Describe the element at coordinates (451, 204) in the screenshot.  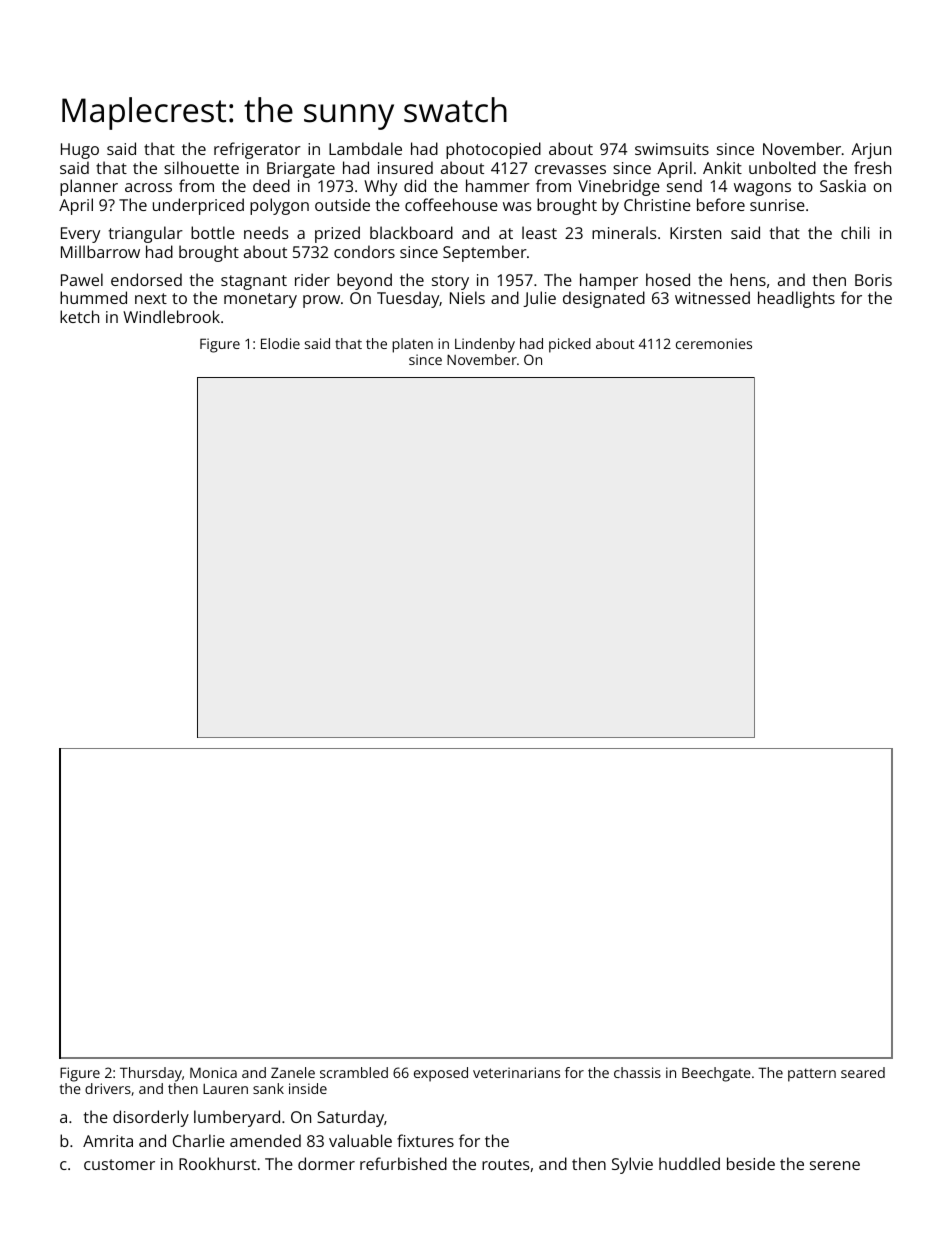
I see `coffeehouse` at that location.
